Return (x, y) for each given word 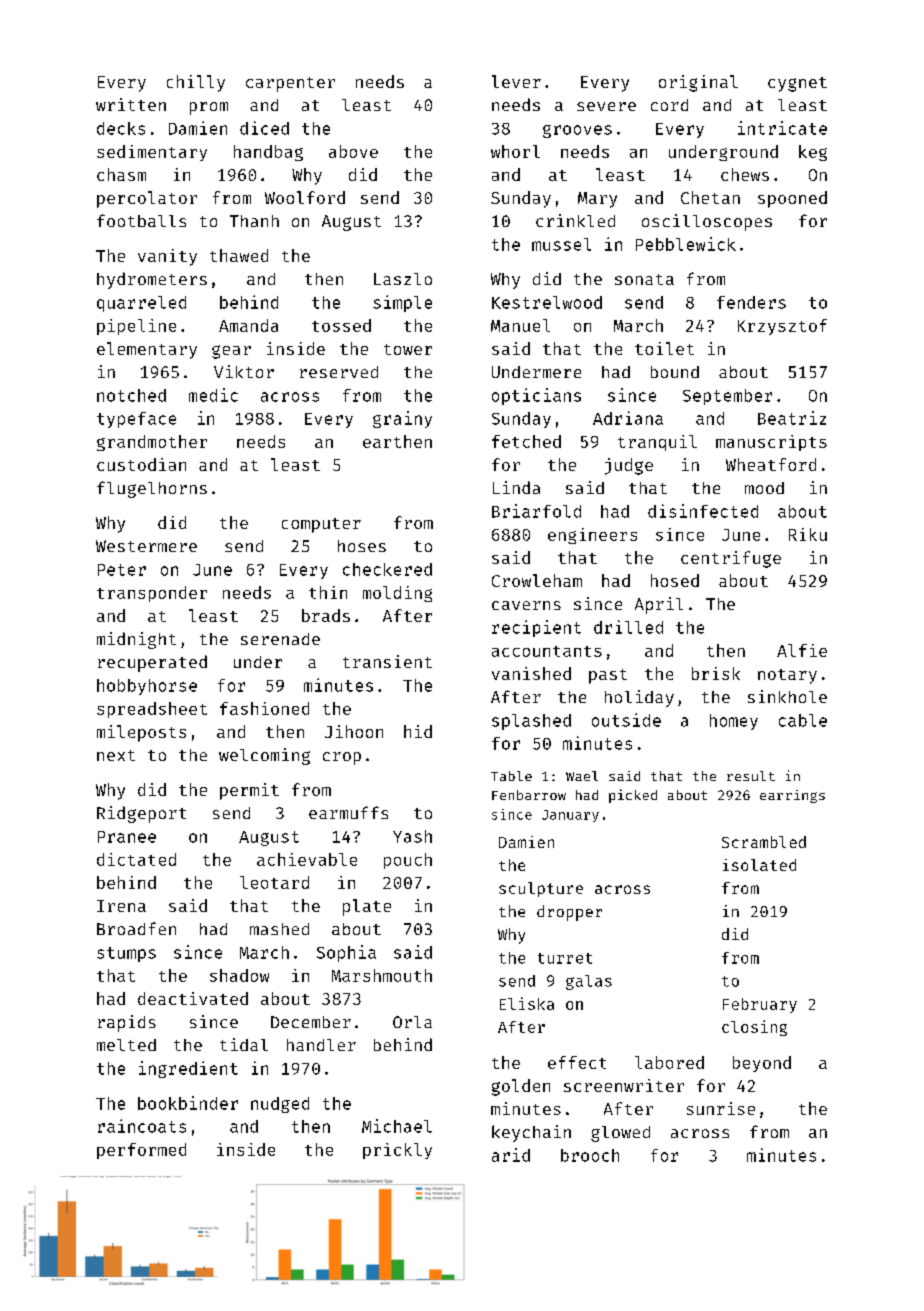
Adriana (628, 418)
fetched (526, 441)
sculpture (541, 889)
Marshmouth (382, 975)
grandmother (152, 443)
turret (565, 958)
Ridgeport (141, 814)
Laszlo (403, 279)
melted (126, 1045)
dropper (569, 913)
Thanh (254, 221)
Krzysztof (782, 327)
